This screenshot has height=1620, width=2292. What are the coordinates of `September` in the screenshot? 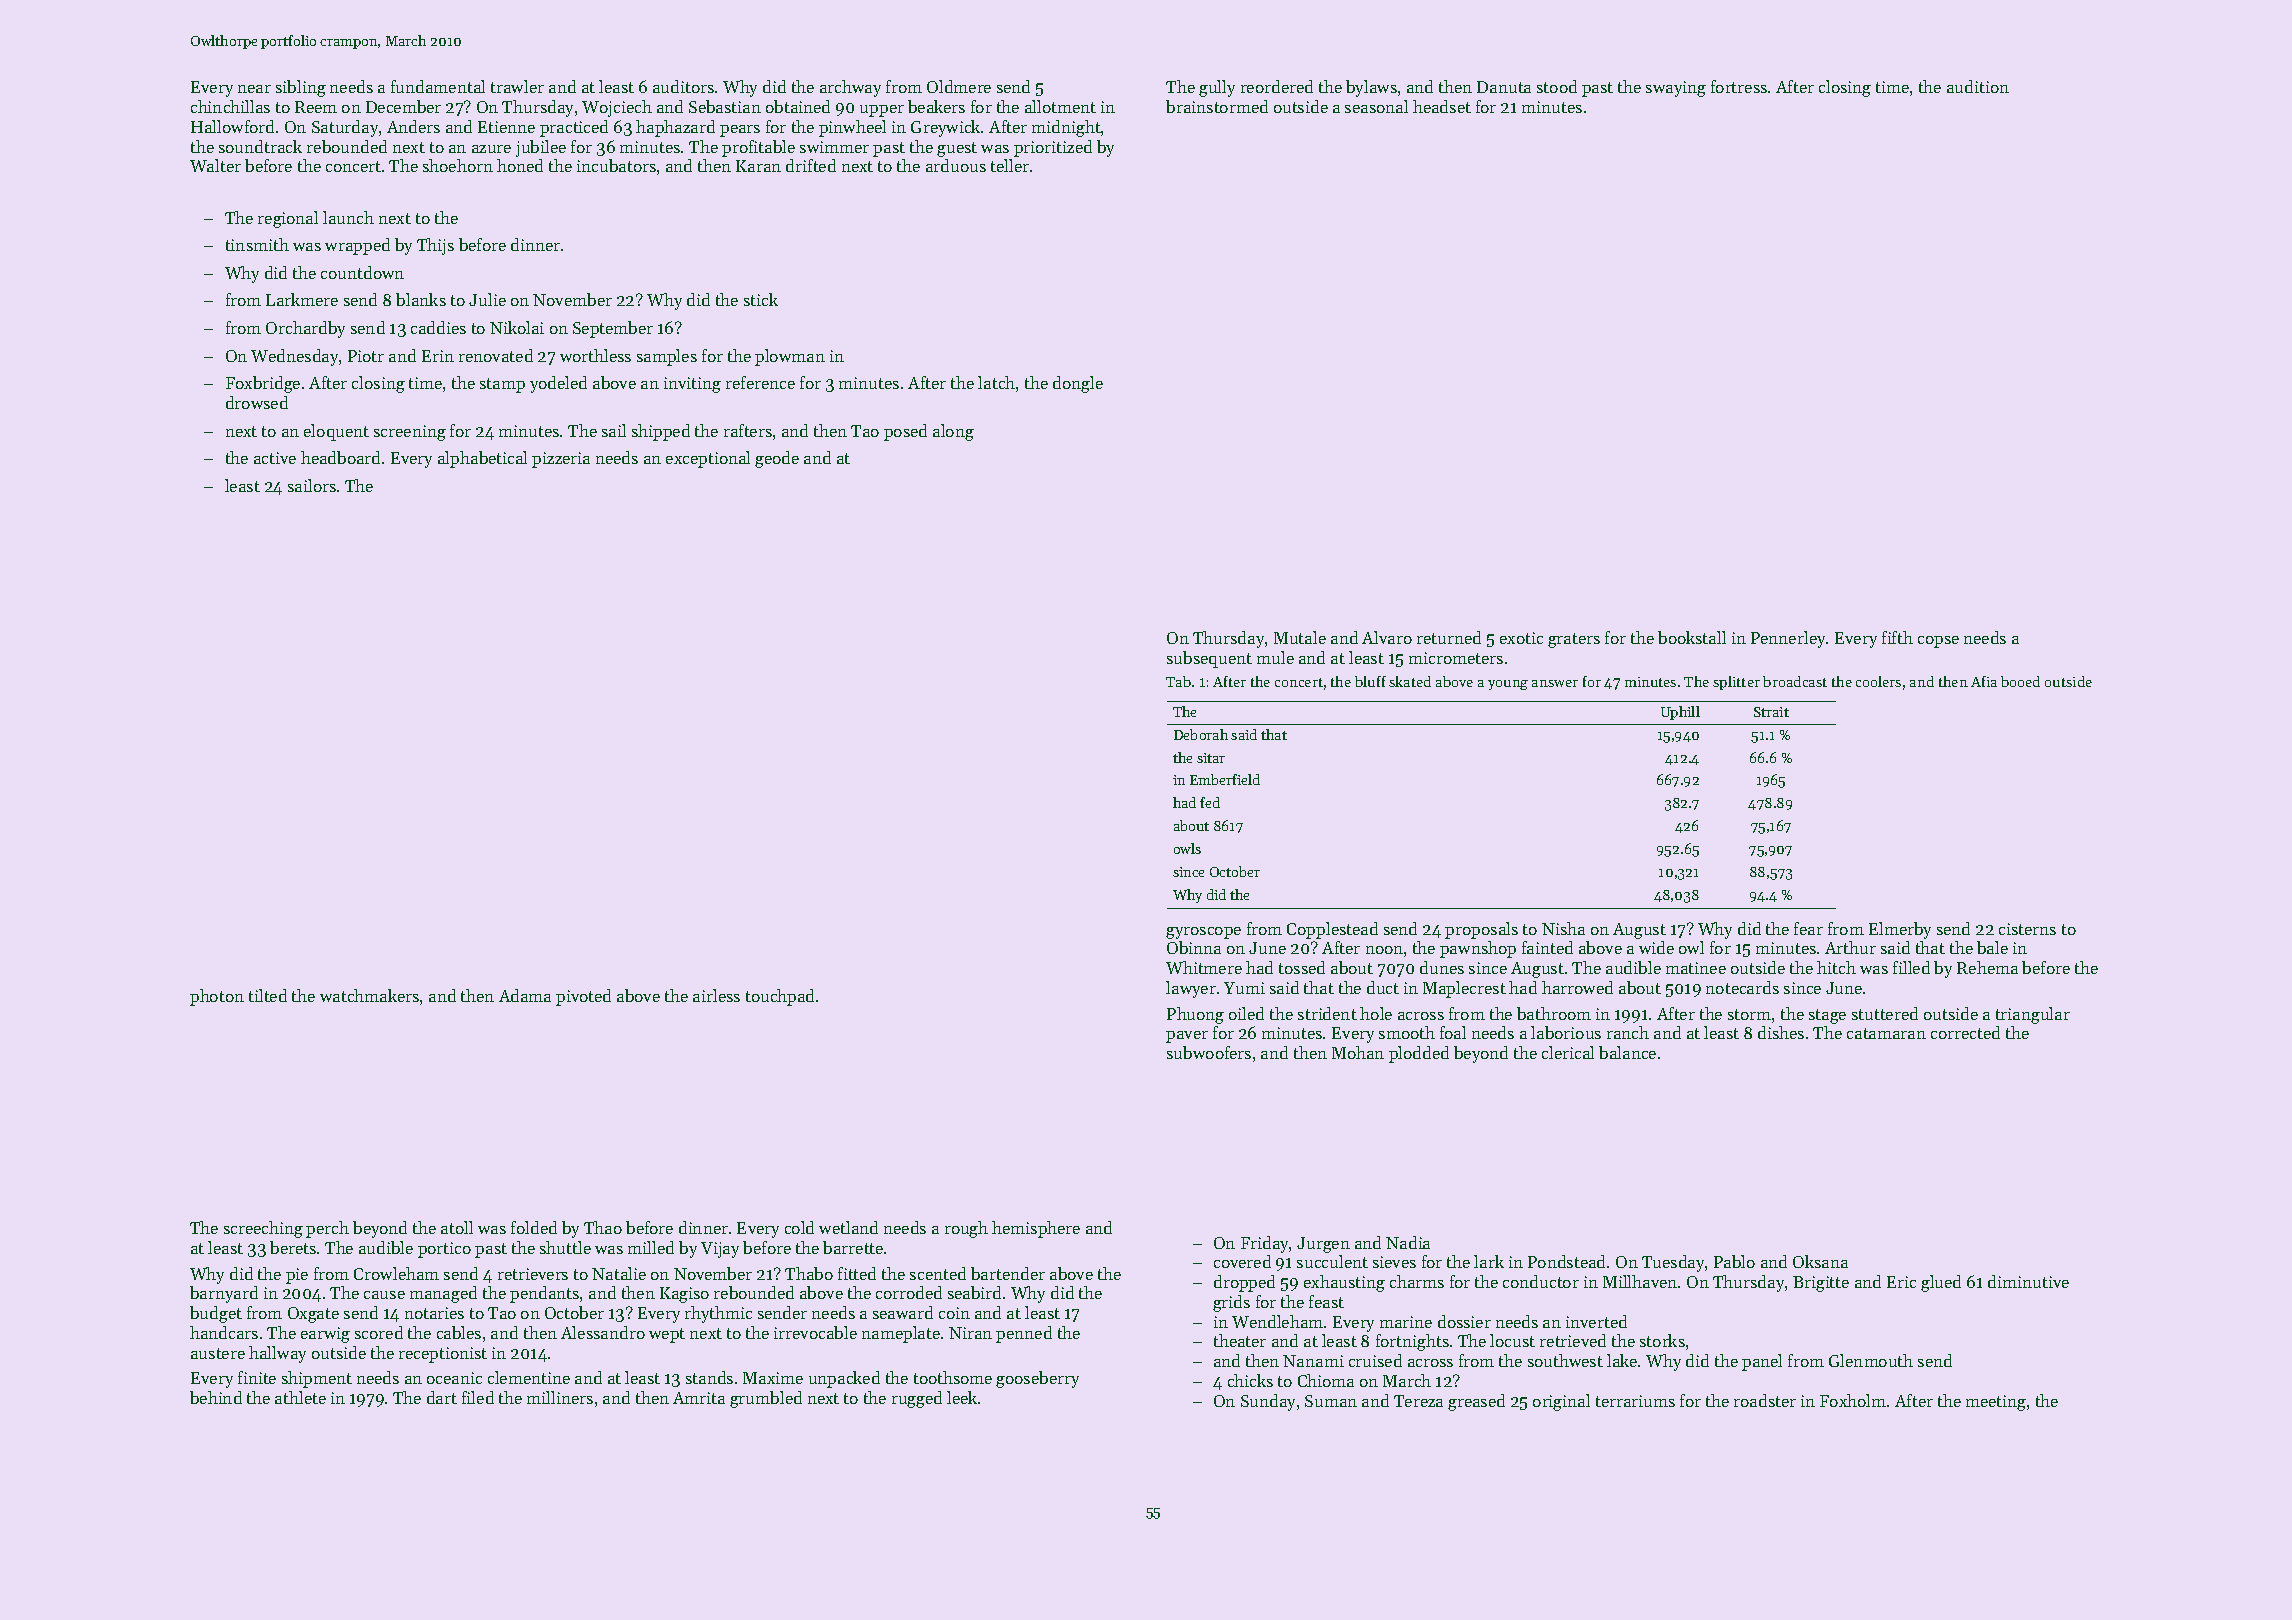 It's located at (613, 329).
